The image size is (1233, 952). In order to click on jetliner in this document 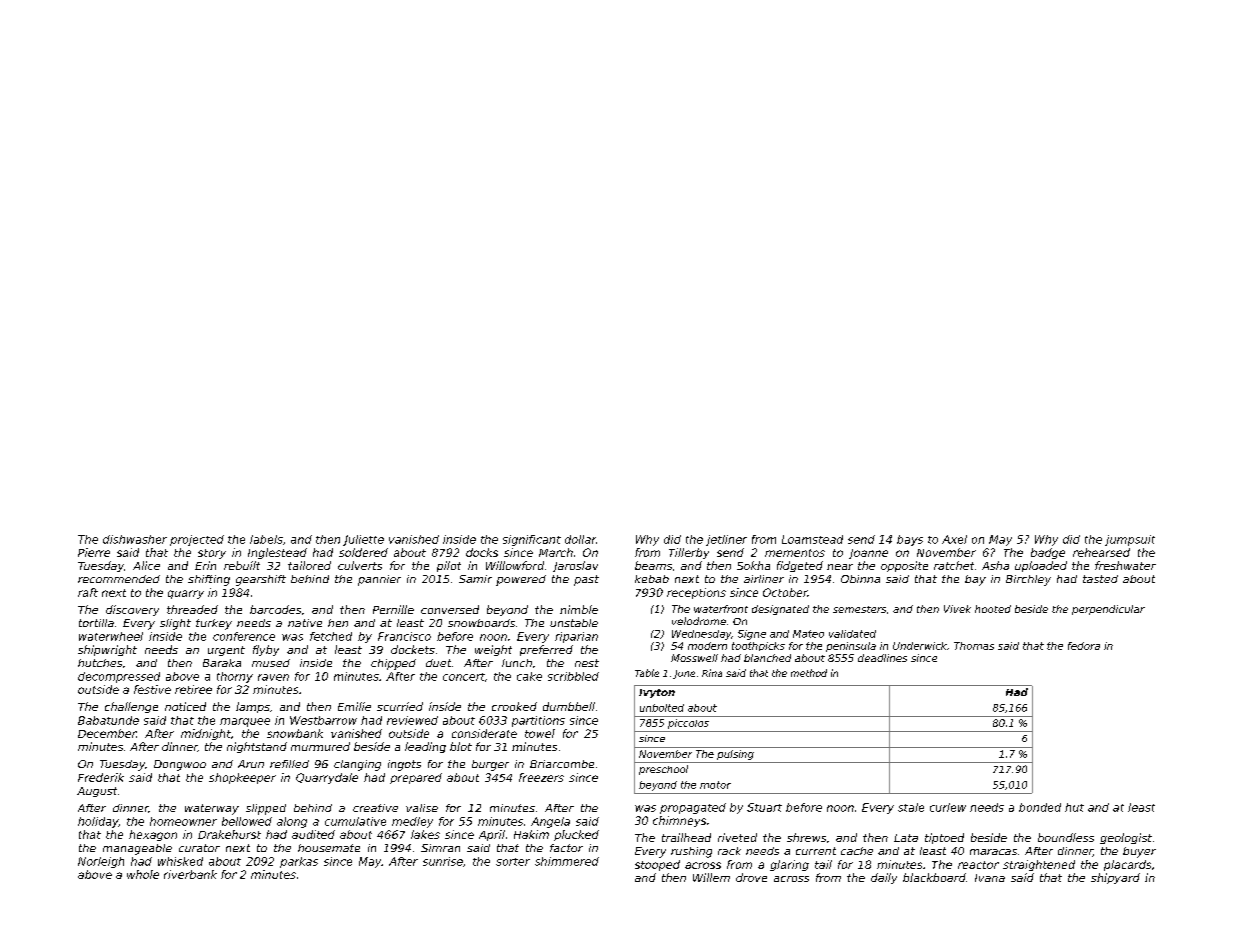, I will do `click(726, 540)`.
